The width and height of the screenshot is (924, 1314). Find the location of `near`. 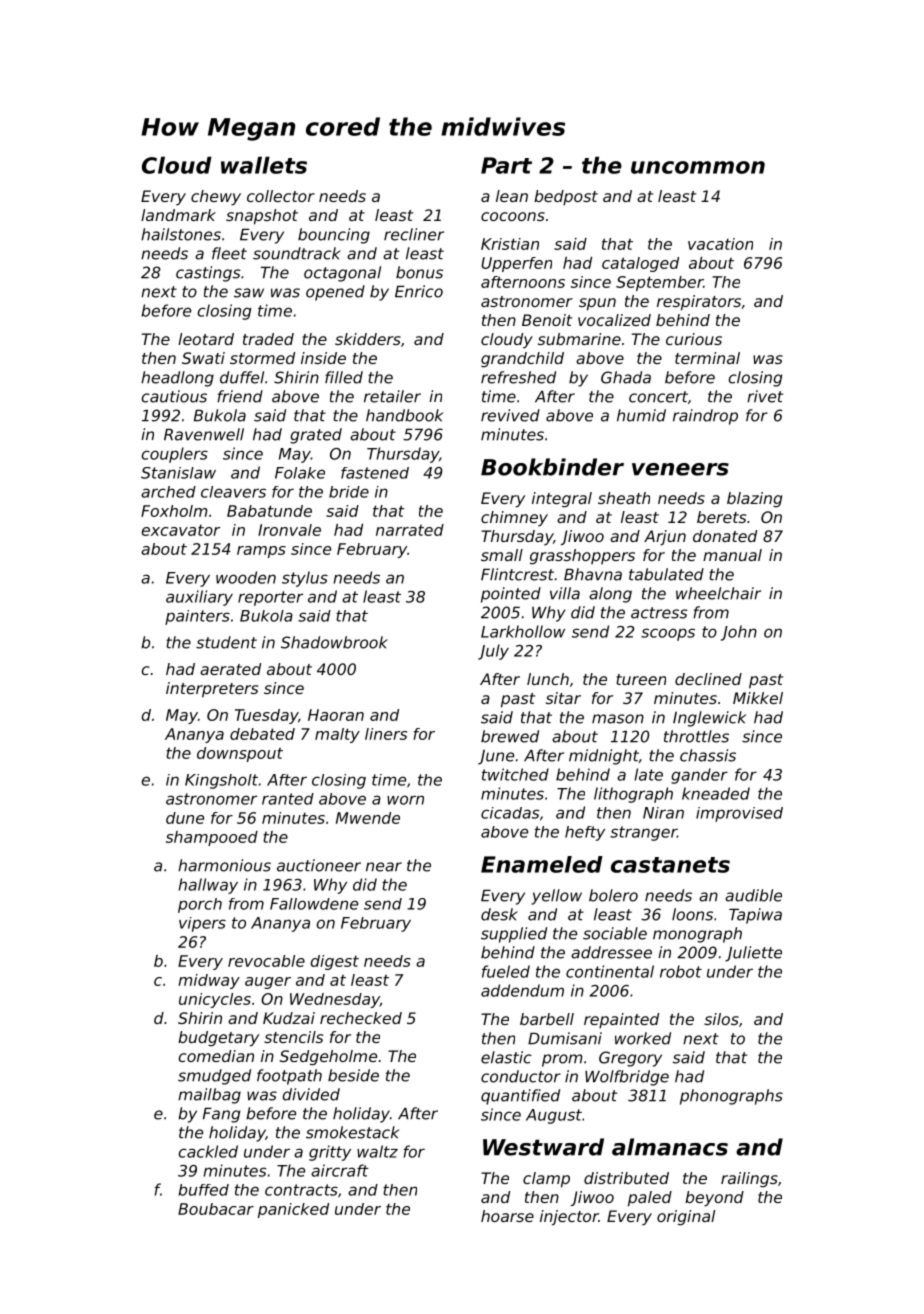

near is located at coordinates (384, 867).
